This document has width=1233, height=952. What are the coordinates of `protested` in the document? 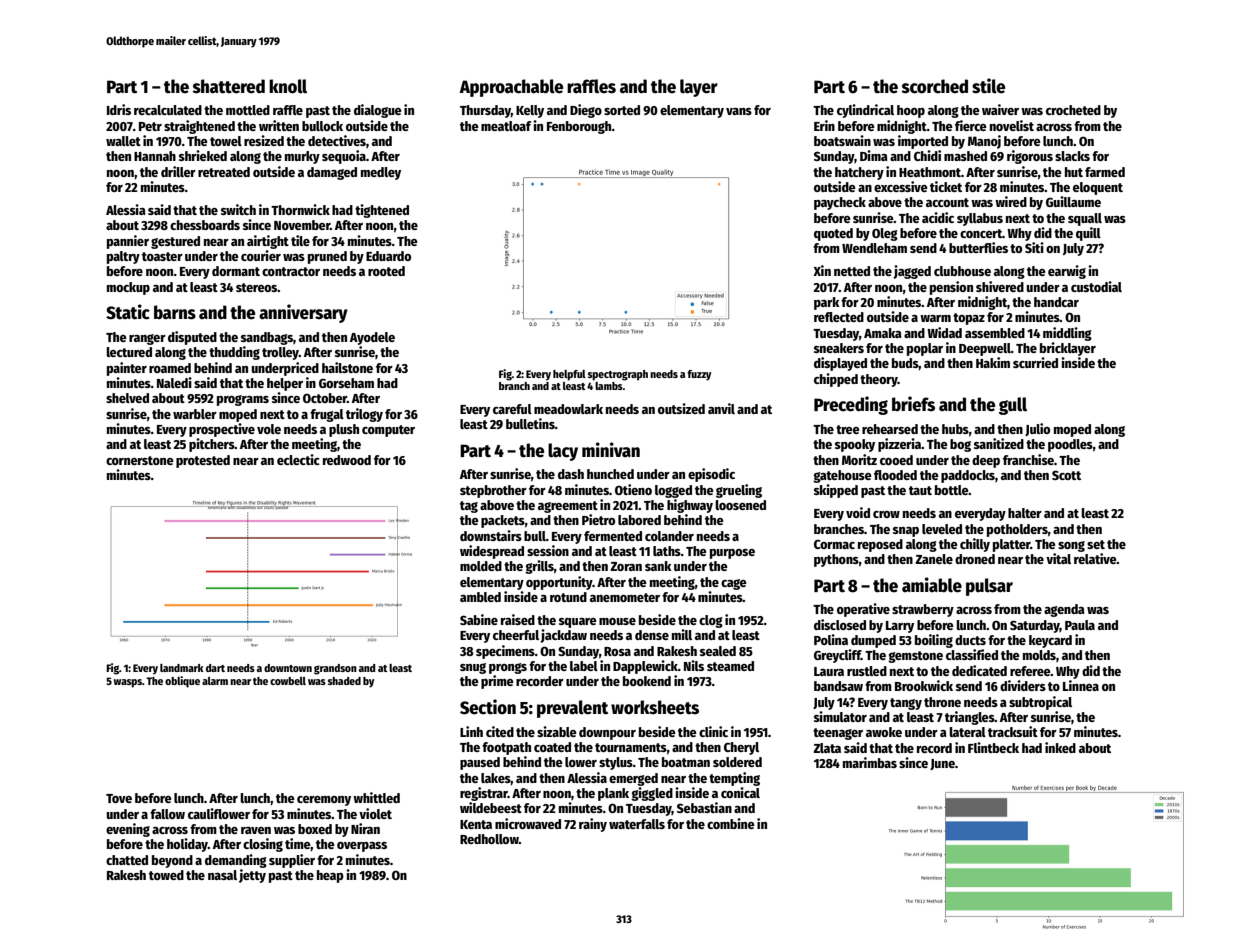 It's located at (203, 461).
